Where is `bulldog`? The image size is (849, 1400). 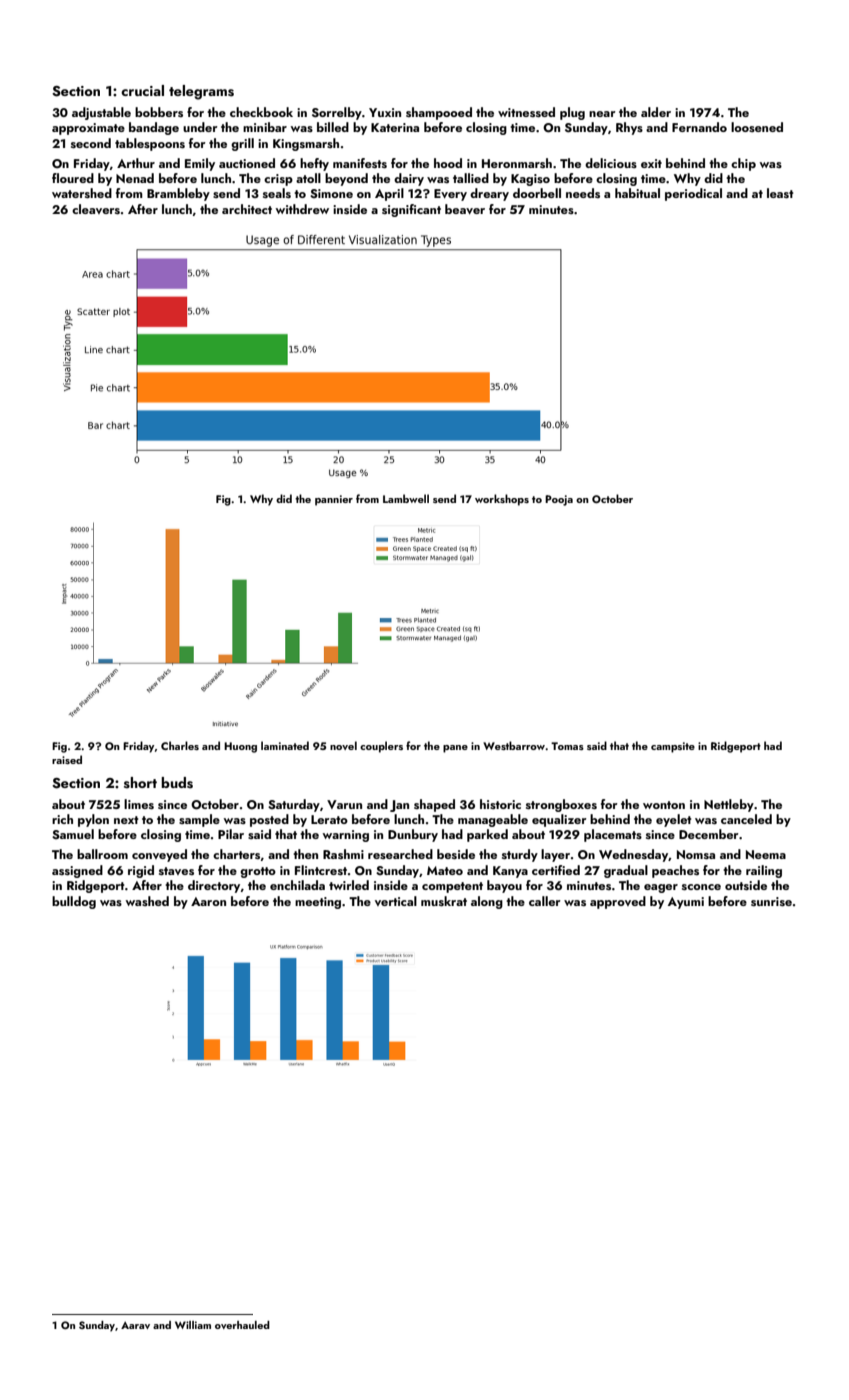 bulldog is located at coordinates (74, 902).
